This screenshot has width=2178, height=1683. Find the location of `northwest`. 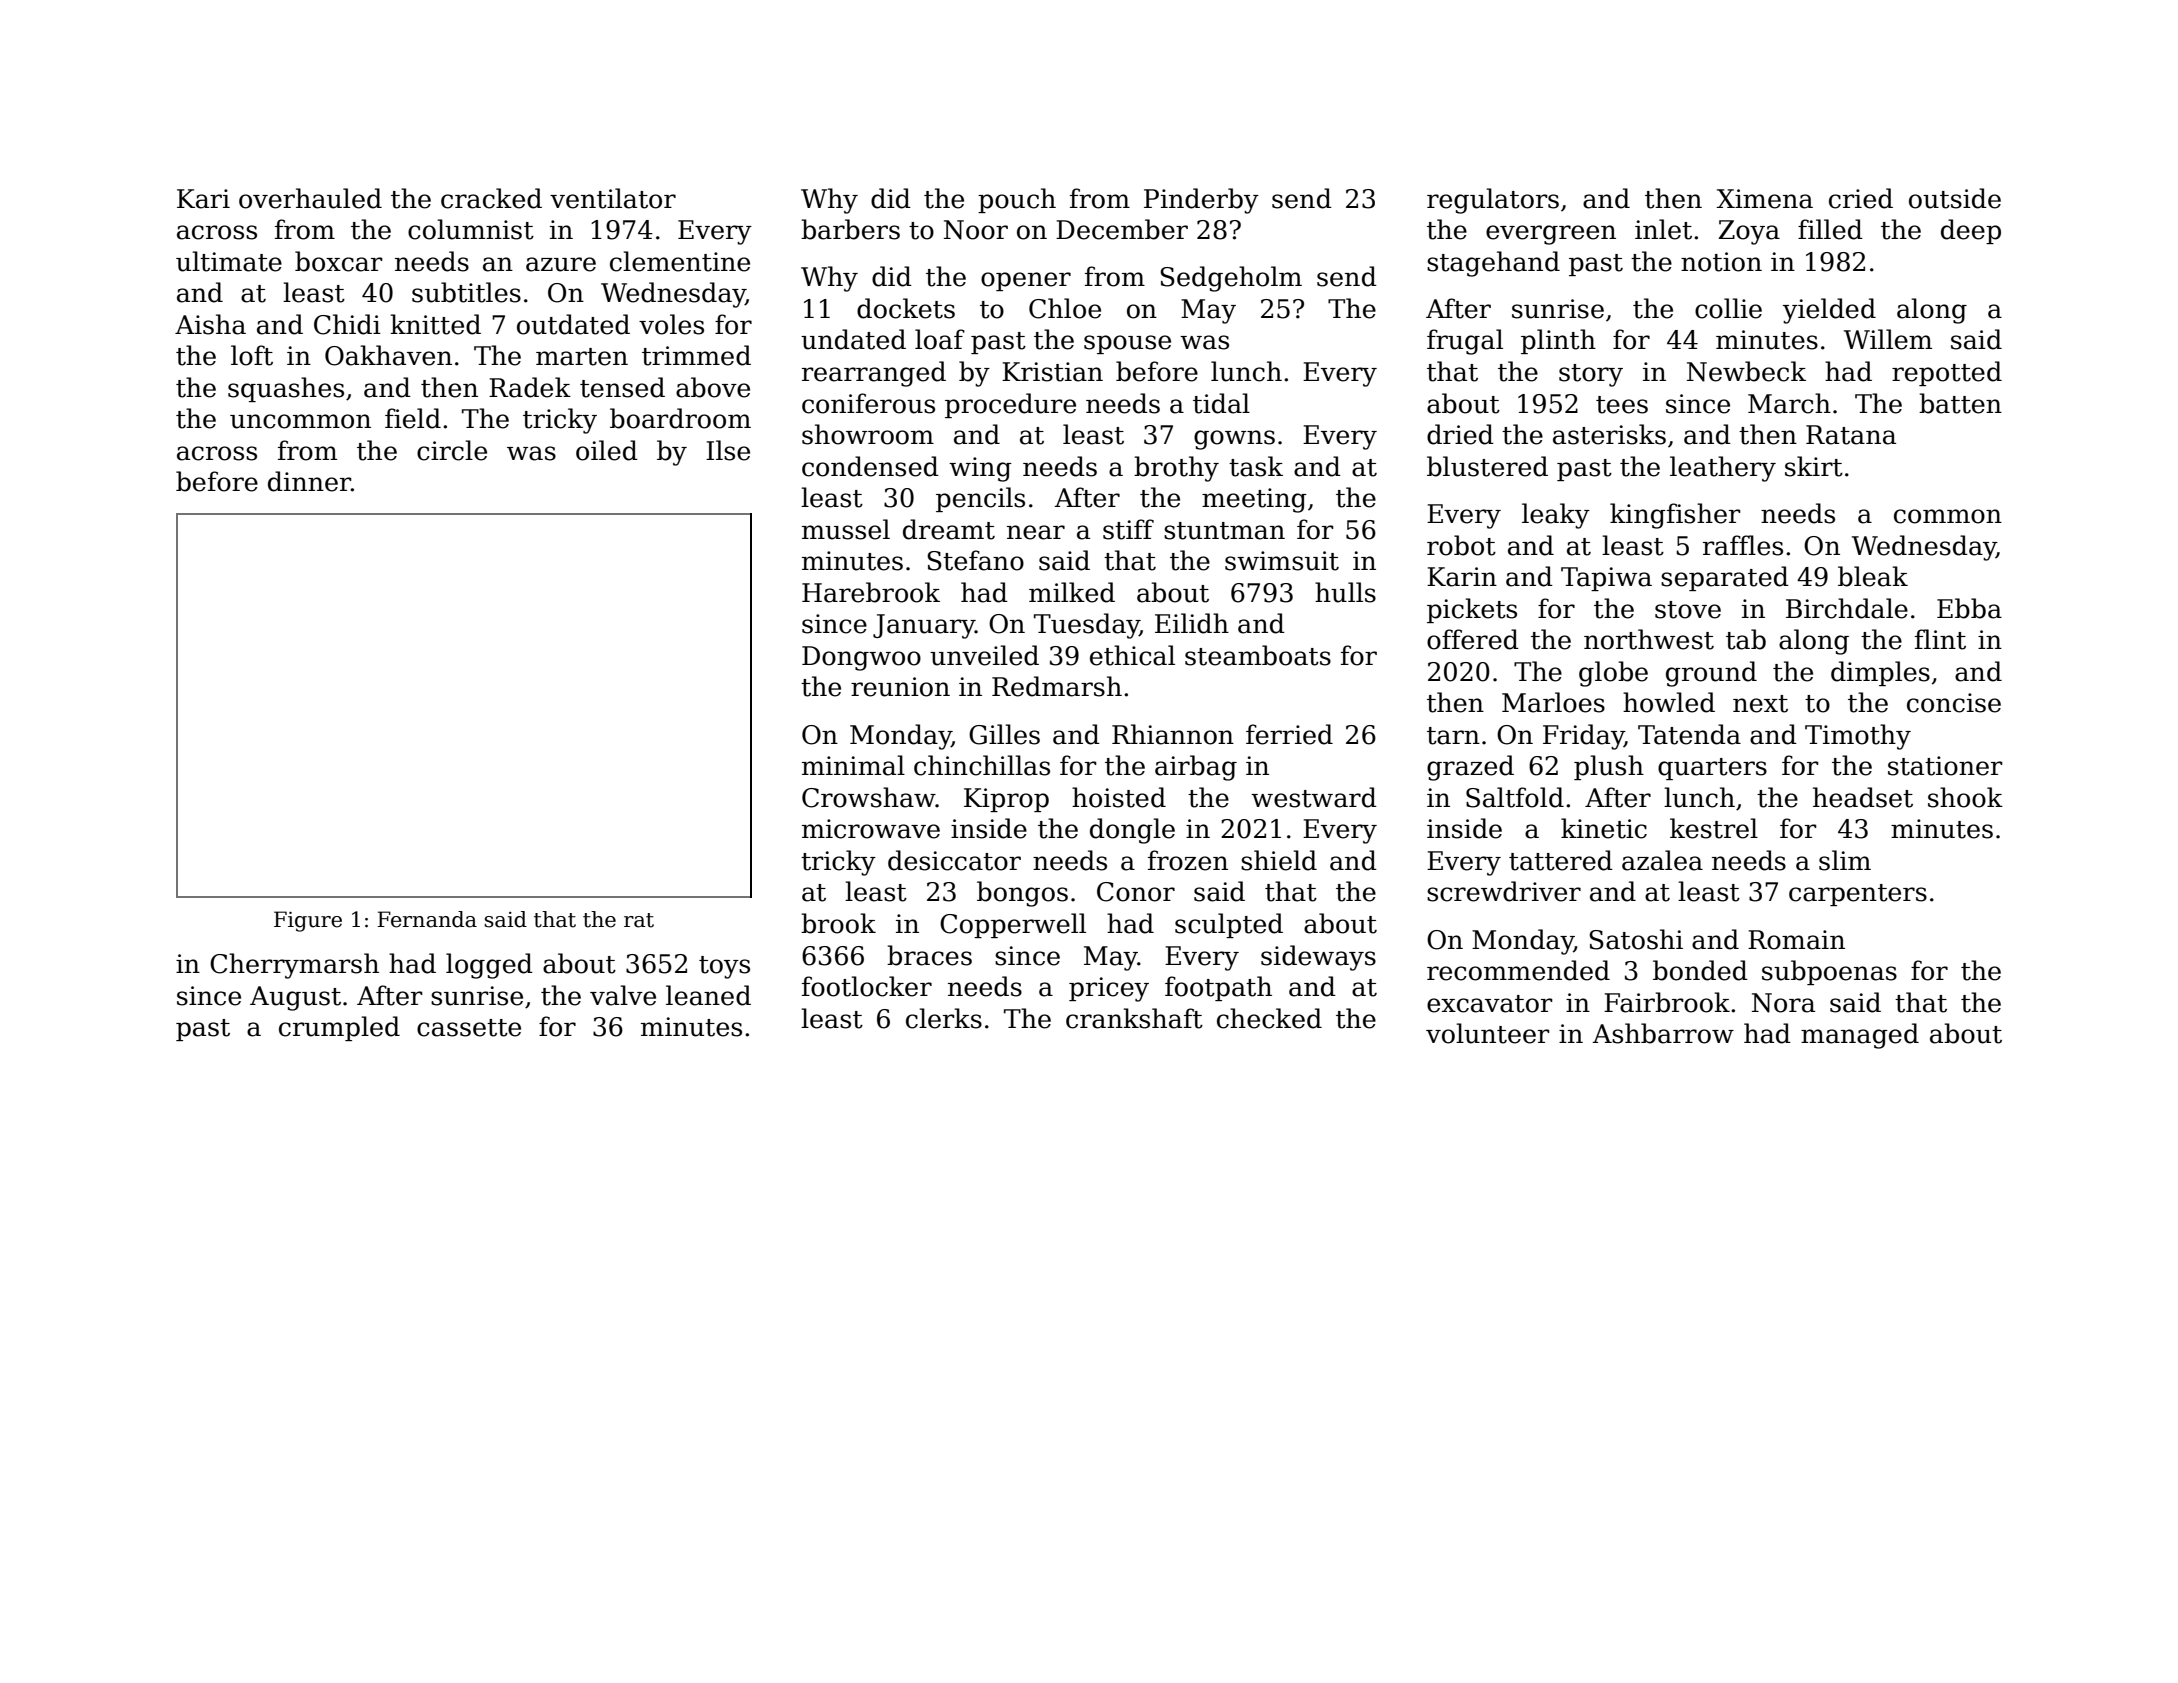

northwest is located at coordinates (1649, 639).
